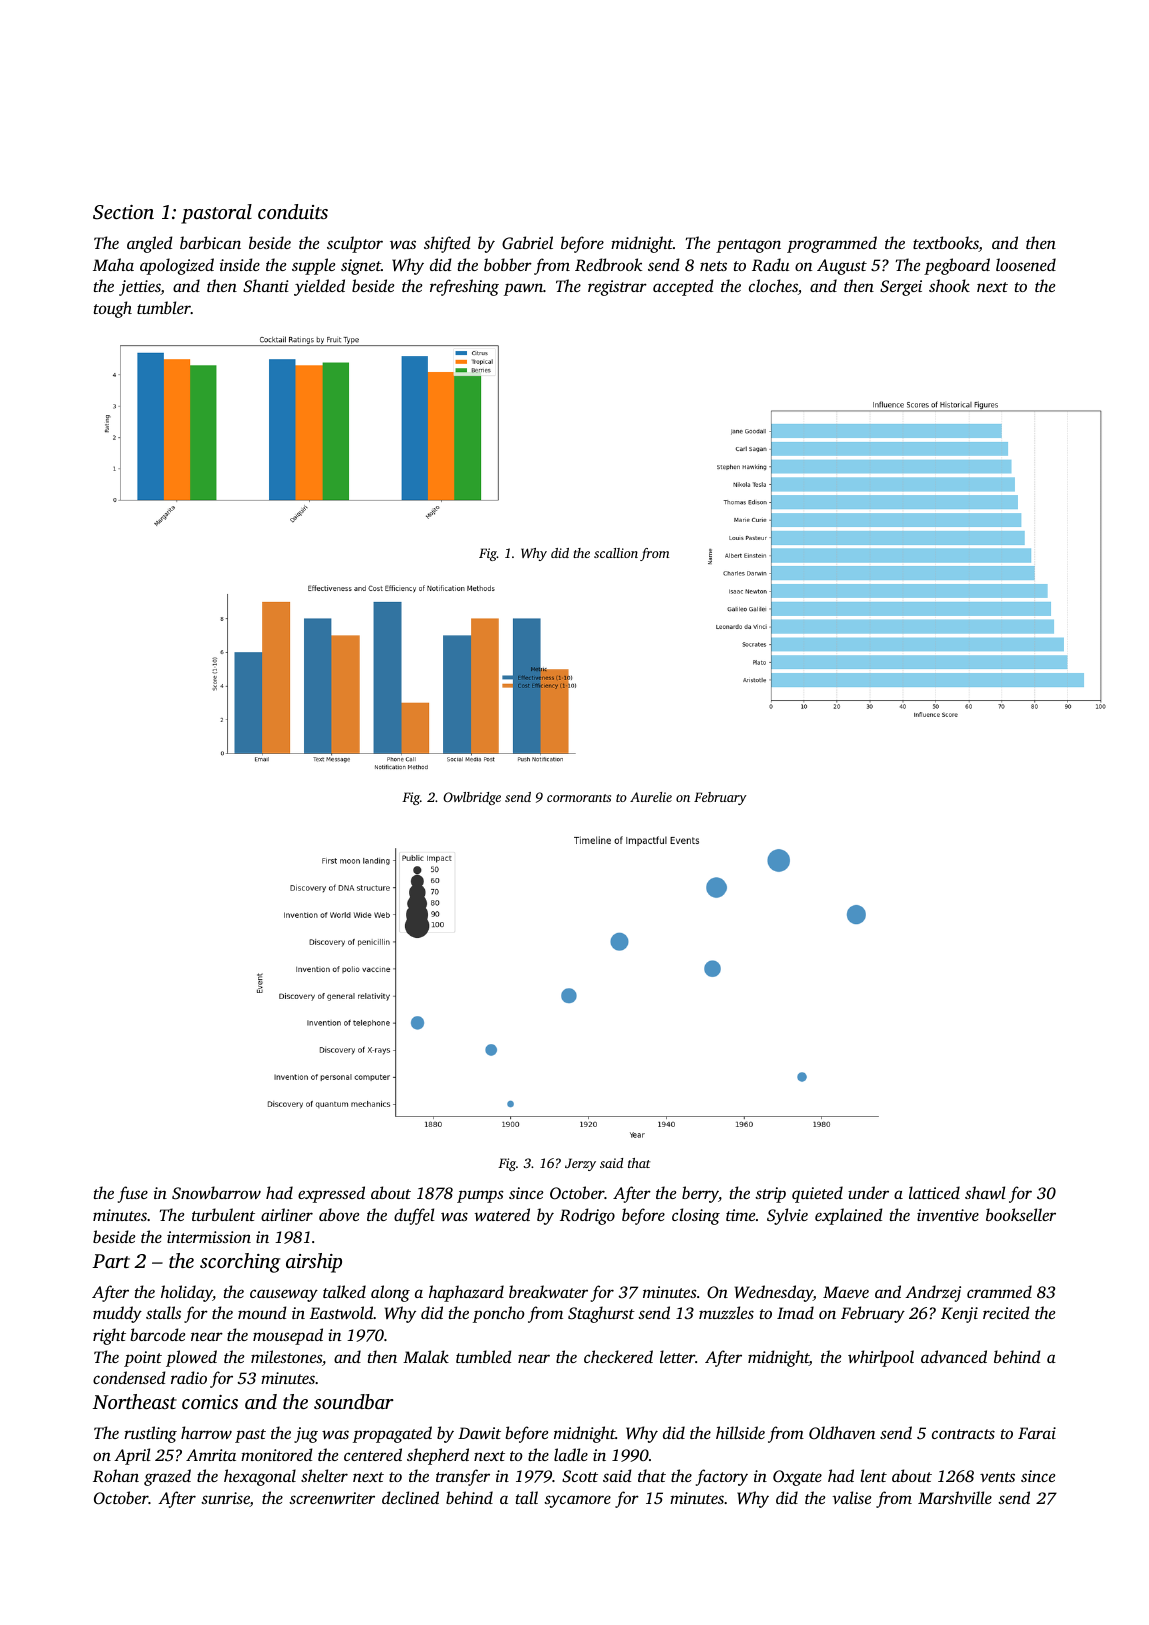 Image resolution: width=1149 pixels, height=1625 pixels. What do you see at coordinates (113, 309) in the screenshot?
I see `tough` at bounding box center [113, 309].
